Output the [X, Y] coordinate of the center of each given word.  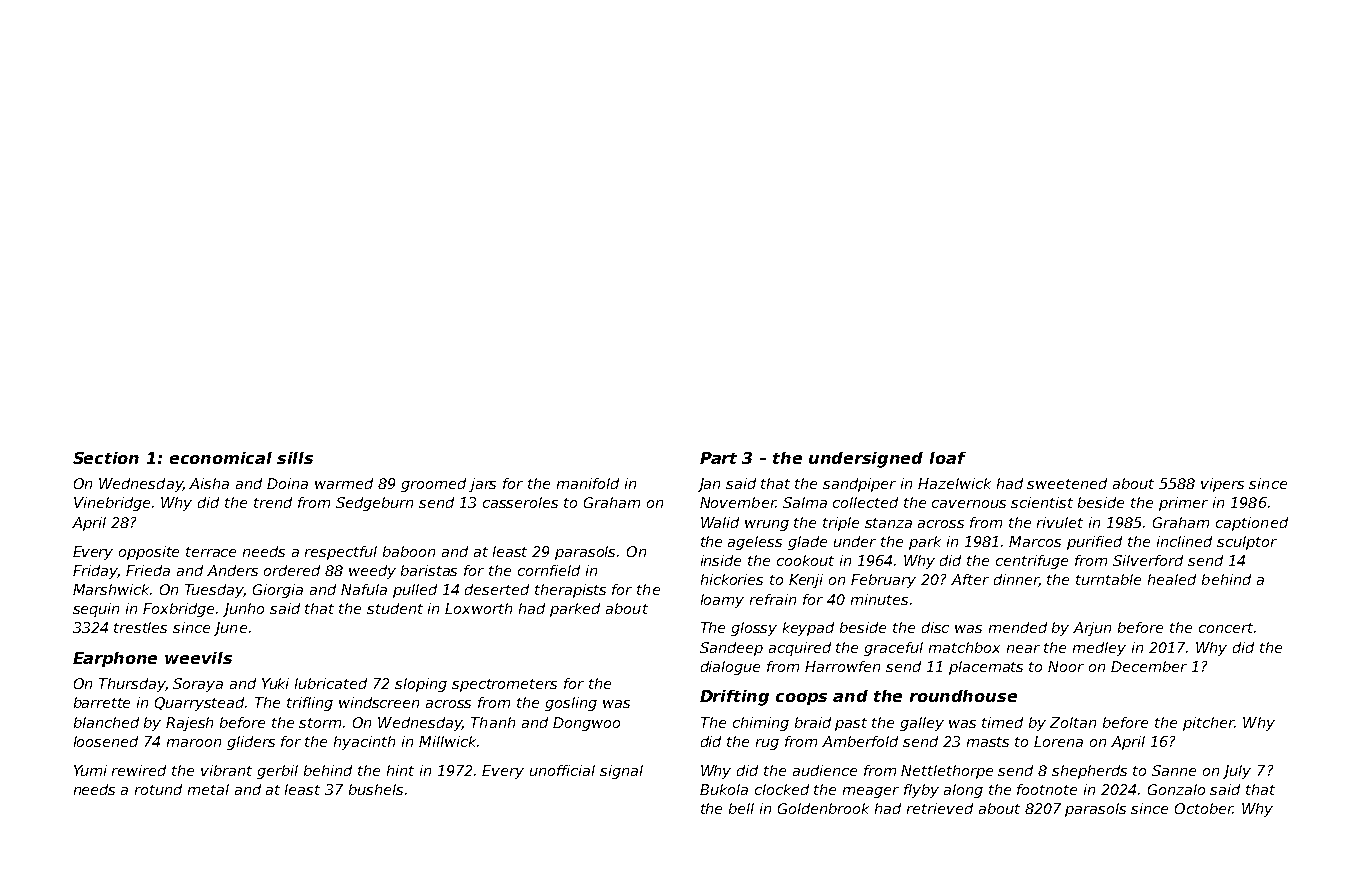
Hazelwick [954, 483]
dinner [1016, 580]
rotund [158, 789]
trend [273, 502]
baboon [409, 551]
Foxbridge [178, 610]
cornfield [549, 570]
